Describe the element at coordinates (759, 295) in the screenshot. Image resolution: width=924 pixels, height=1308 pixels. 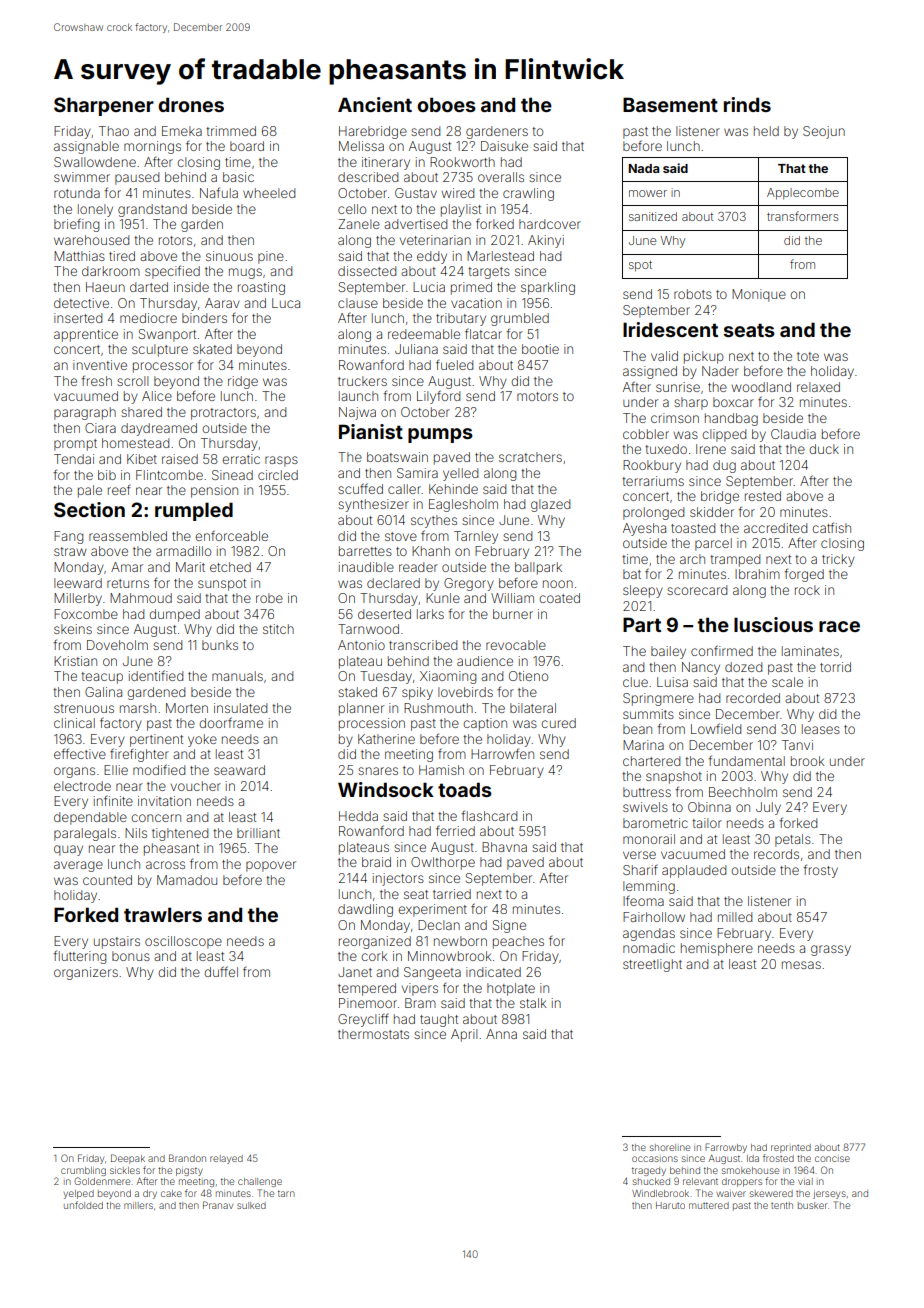
I see `Monique` at that location.
